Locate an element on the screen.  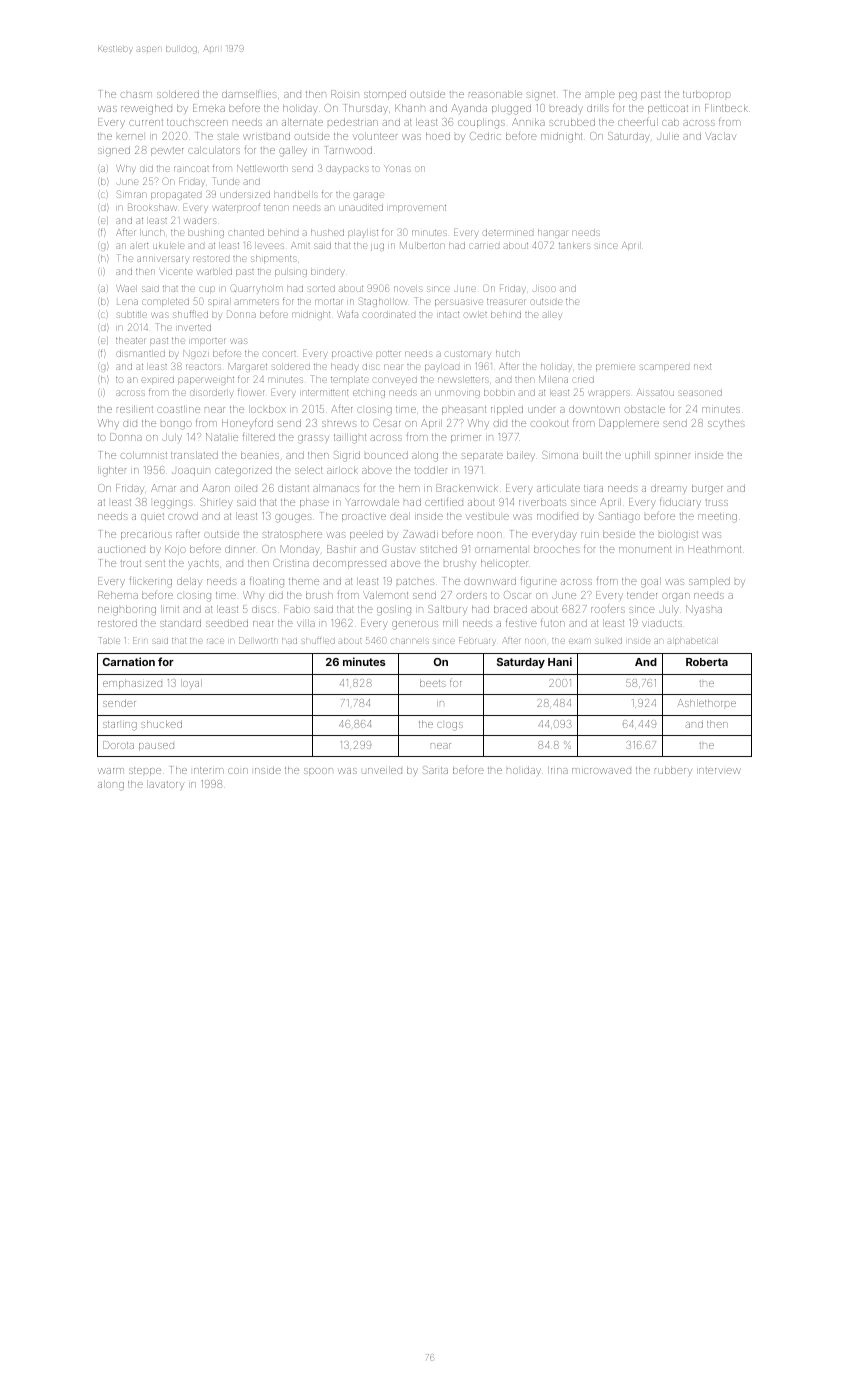
touchscreen is located at coordinates (197, 122).
